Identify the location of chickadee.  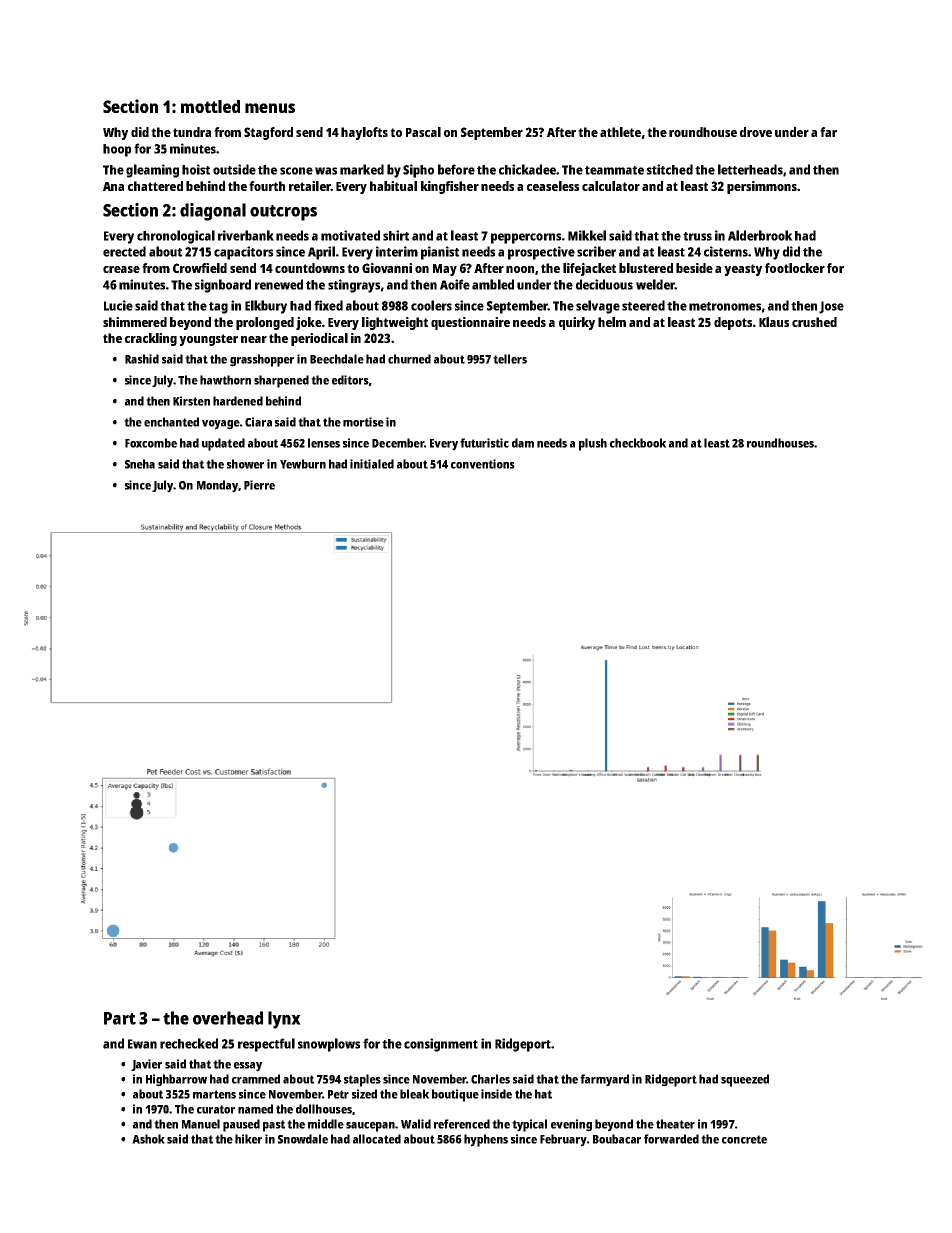
(527, 169).
